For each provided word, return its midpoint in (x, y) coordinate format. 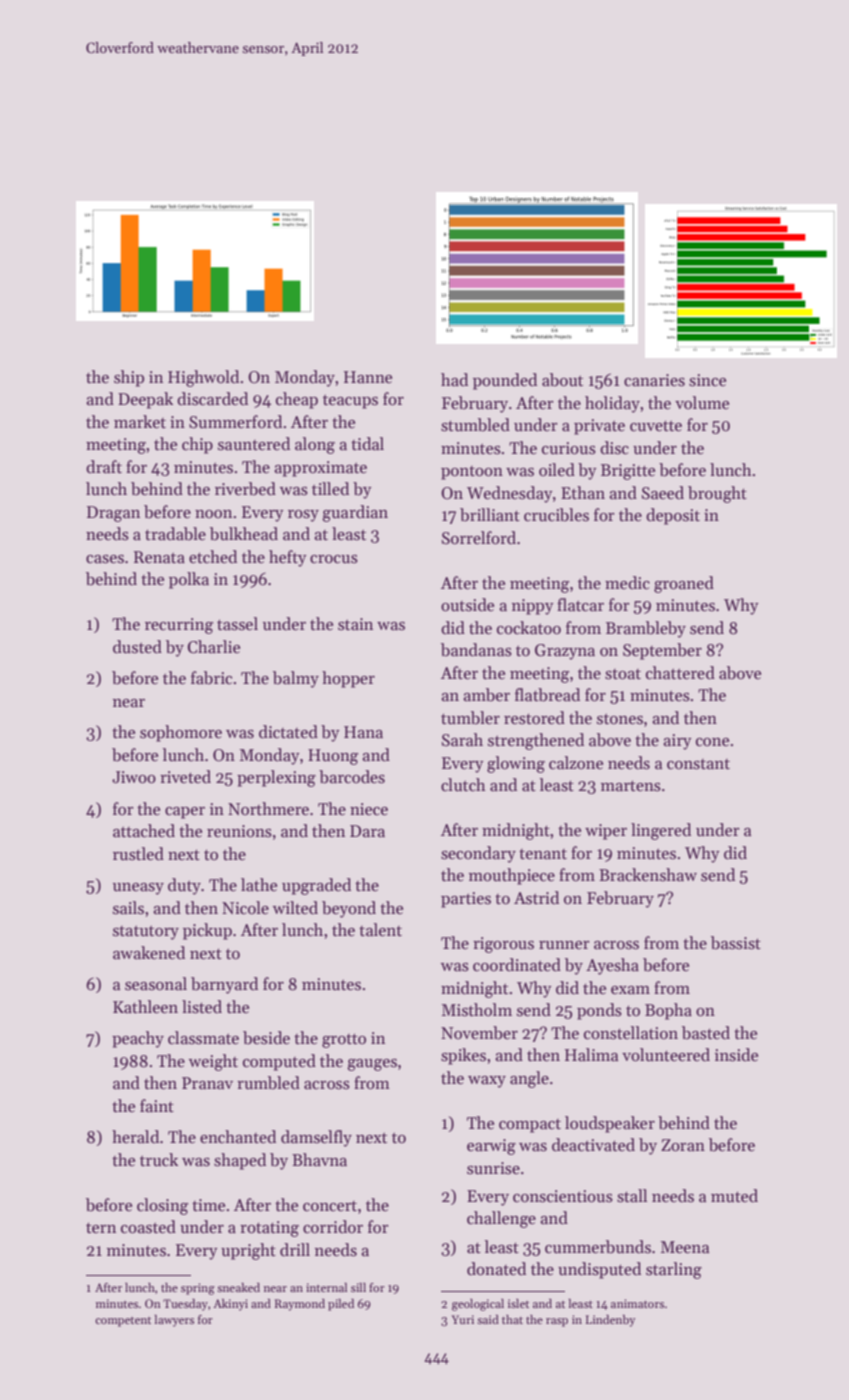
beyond (349, 909)
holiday (612, 404)
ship (129, 378)
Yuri (462, 1319)
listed (202, 1007)
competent (123, 1322)
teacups (350, 401)
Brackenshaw (648, 875)
